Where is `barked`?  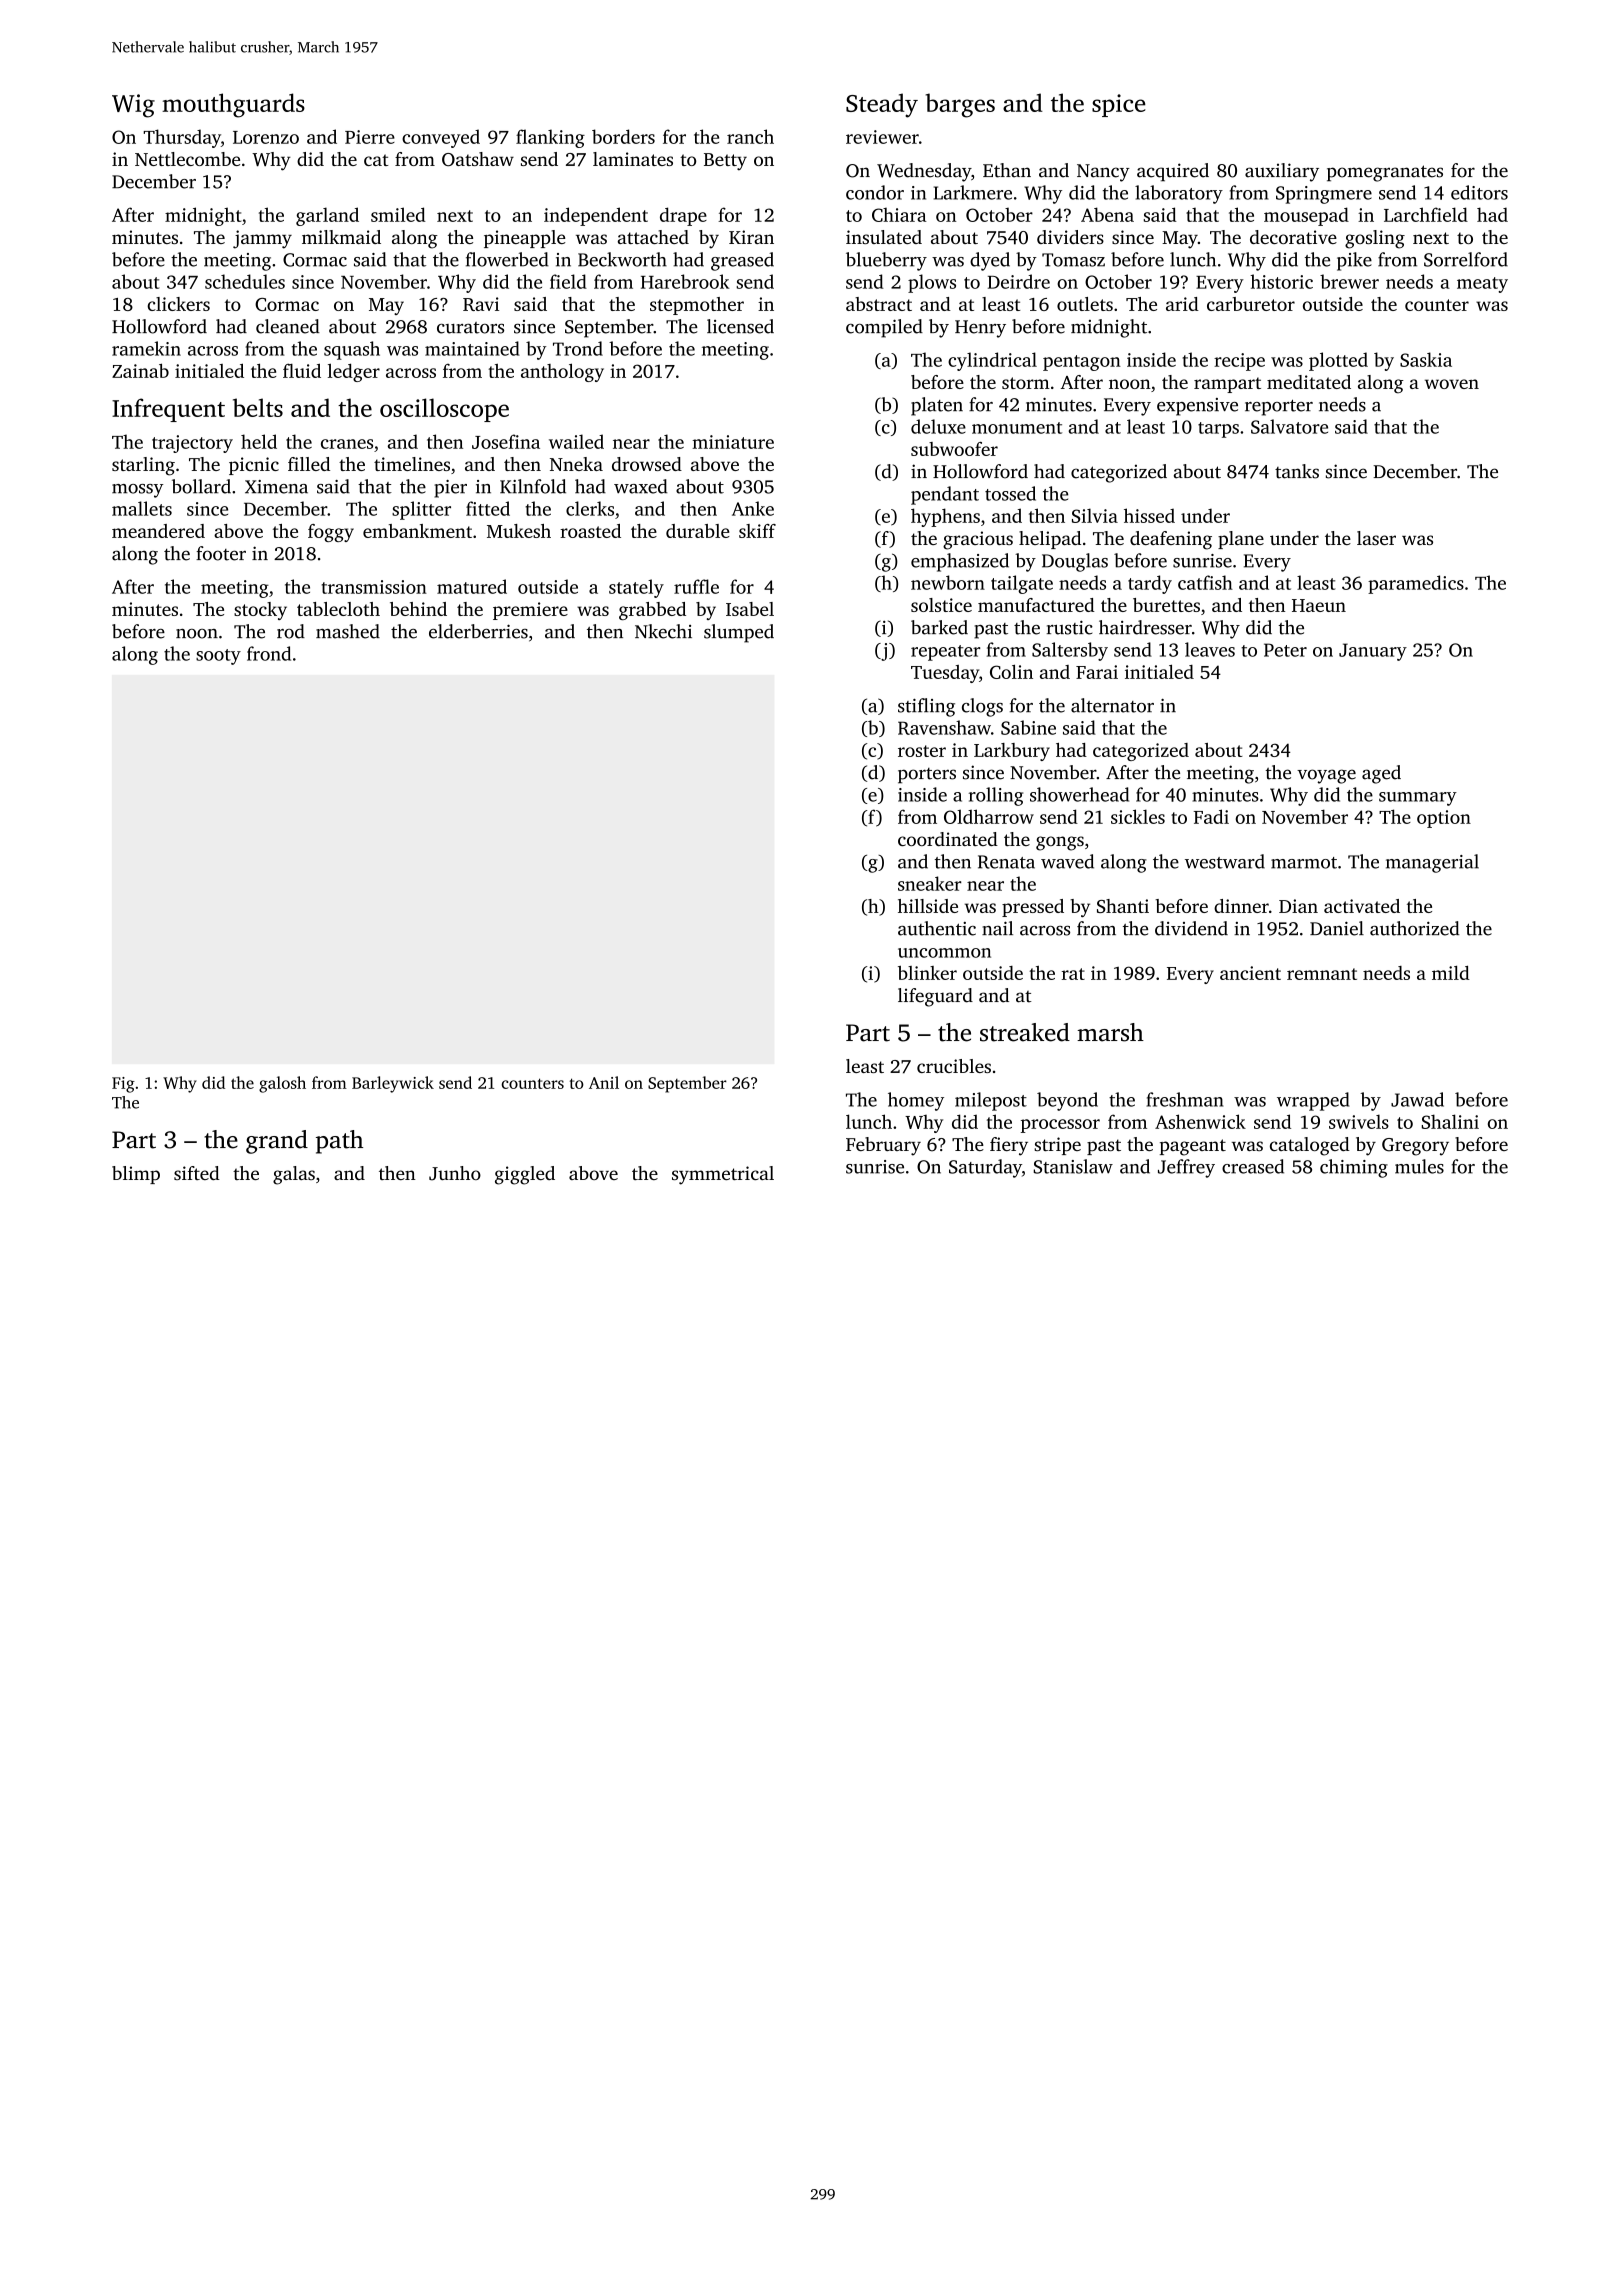 barked is located at coordinates (939, 627).
